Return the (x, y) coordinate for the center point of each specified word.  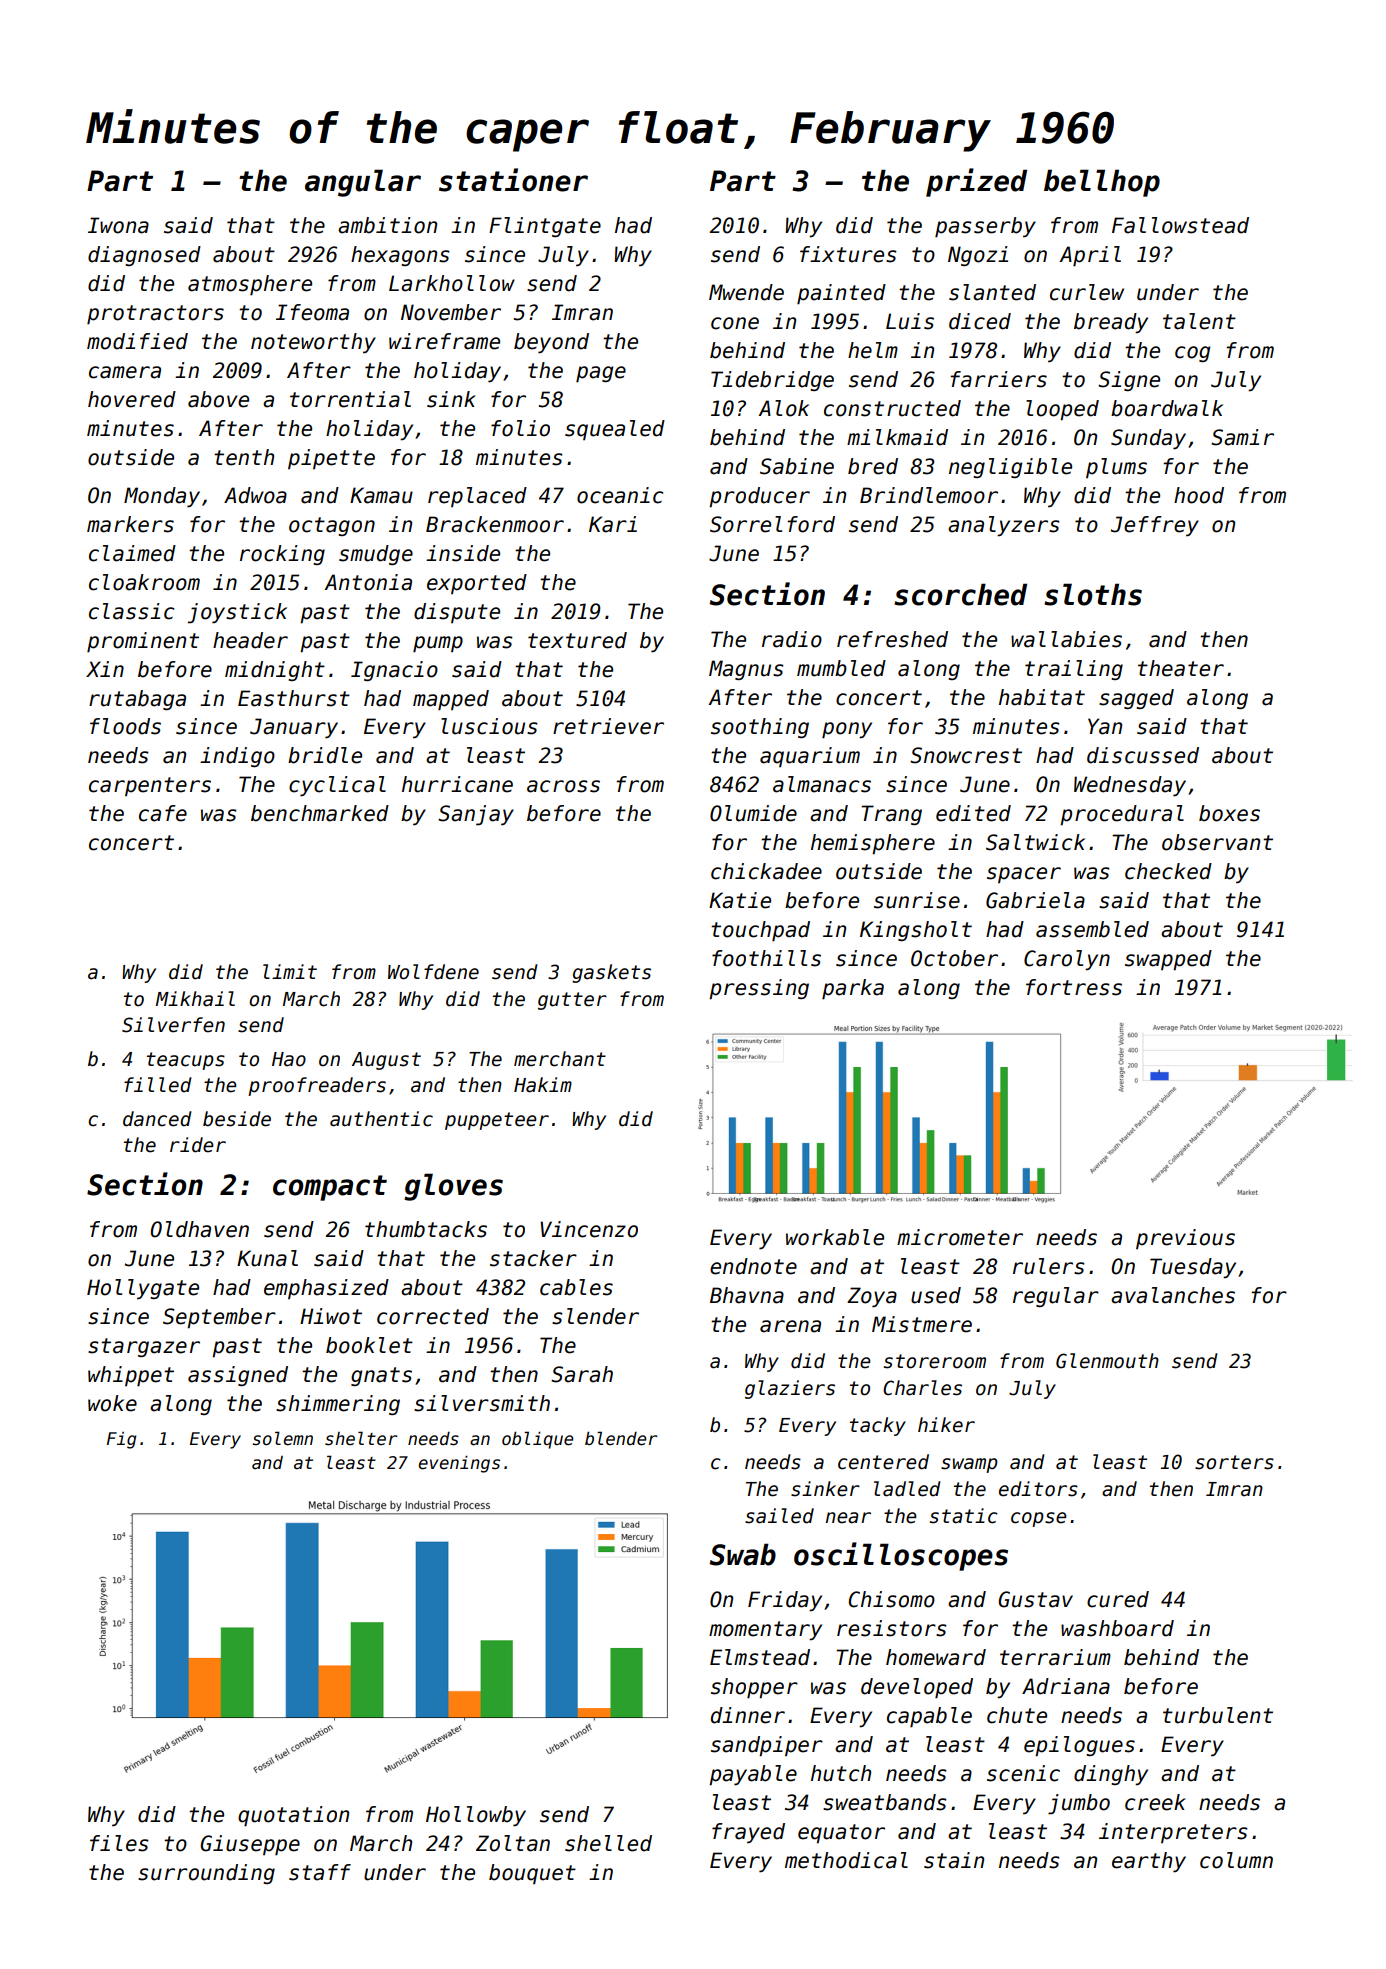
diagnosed (144, 256)
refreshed (892, 639)
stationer (513, 180)
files (119, 1843)
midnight (275, 671)
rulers (1049, 1266)
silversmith (482, 1403)
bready (1111, 323)
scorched (960, 594)
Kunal (267, 1258)
